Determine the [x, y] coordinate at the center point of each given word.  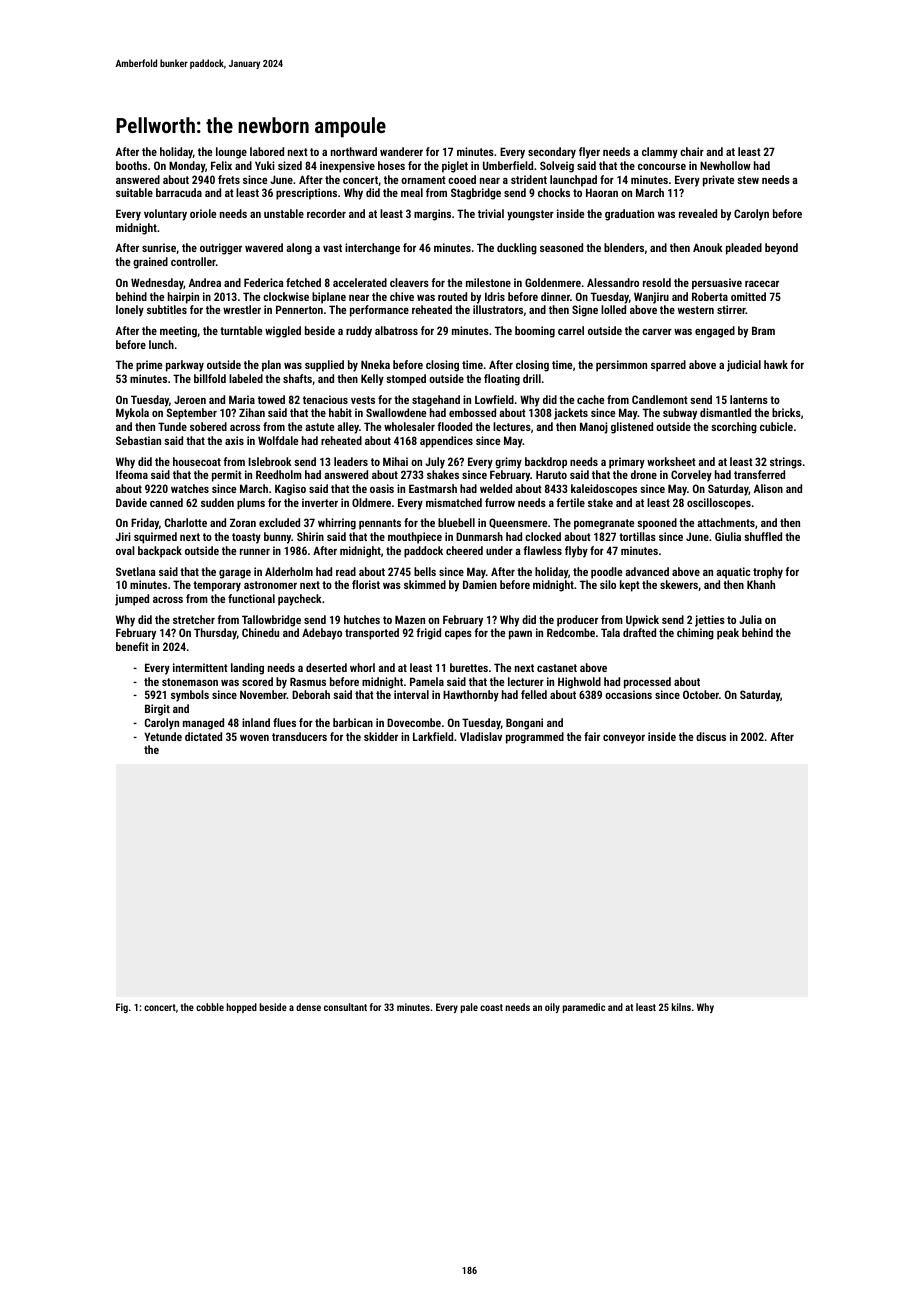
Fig [122, 1008]
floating [502, 380]
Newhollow [725, 165]
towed [271, 399]
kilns [681, 1007]
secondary [552, 153]
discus [711, 736]
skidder [381, 736]
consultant [345, 1007]
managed [203, 724]
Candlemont [660, 399]
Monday [187, 167]
